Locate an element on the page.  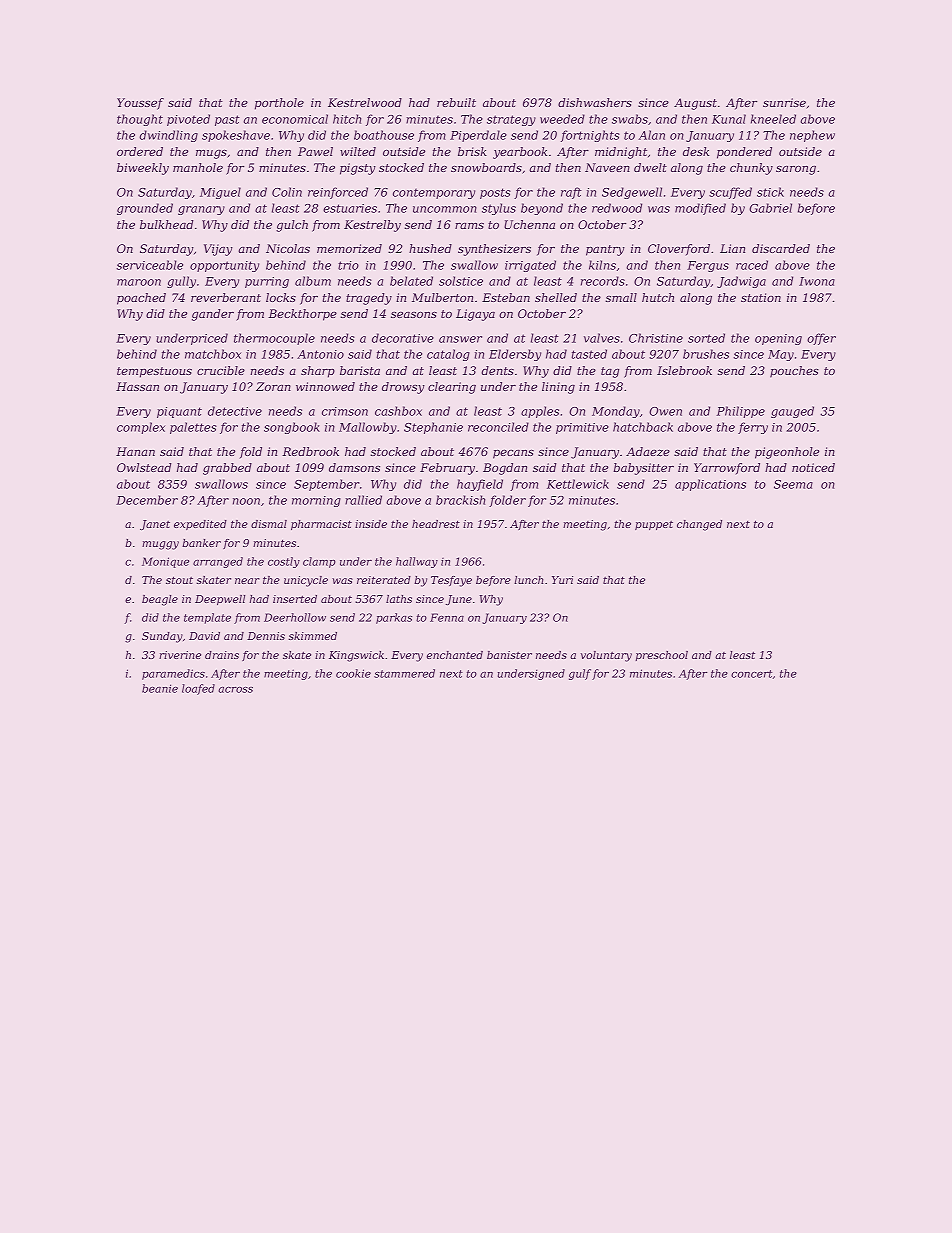
preschool is located at coordinates (661, 656).
